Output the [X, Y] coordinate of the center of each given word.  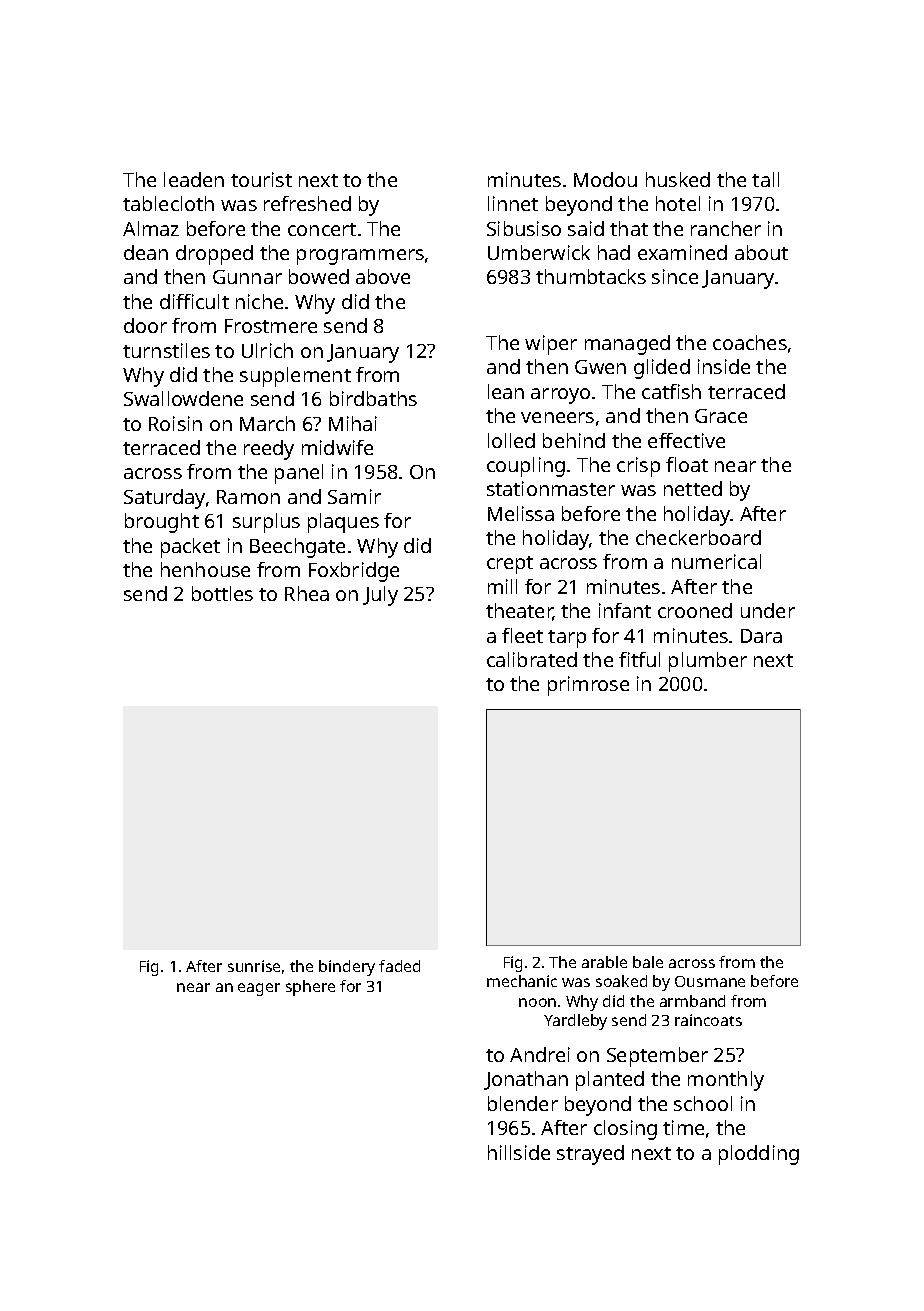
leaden [194, 179]
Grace [721, 416]
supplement [295, 377]
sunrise [254, 966]
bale [648, 962]
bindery [347, 968]
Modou [605, 179]
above [383, 276]
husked [678, 179]
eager [259, 989]
